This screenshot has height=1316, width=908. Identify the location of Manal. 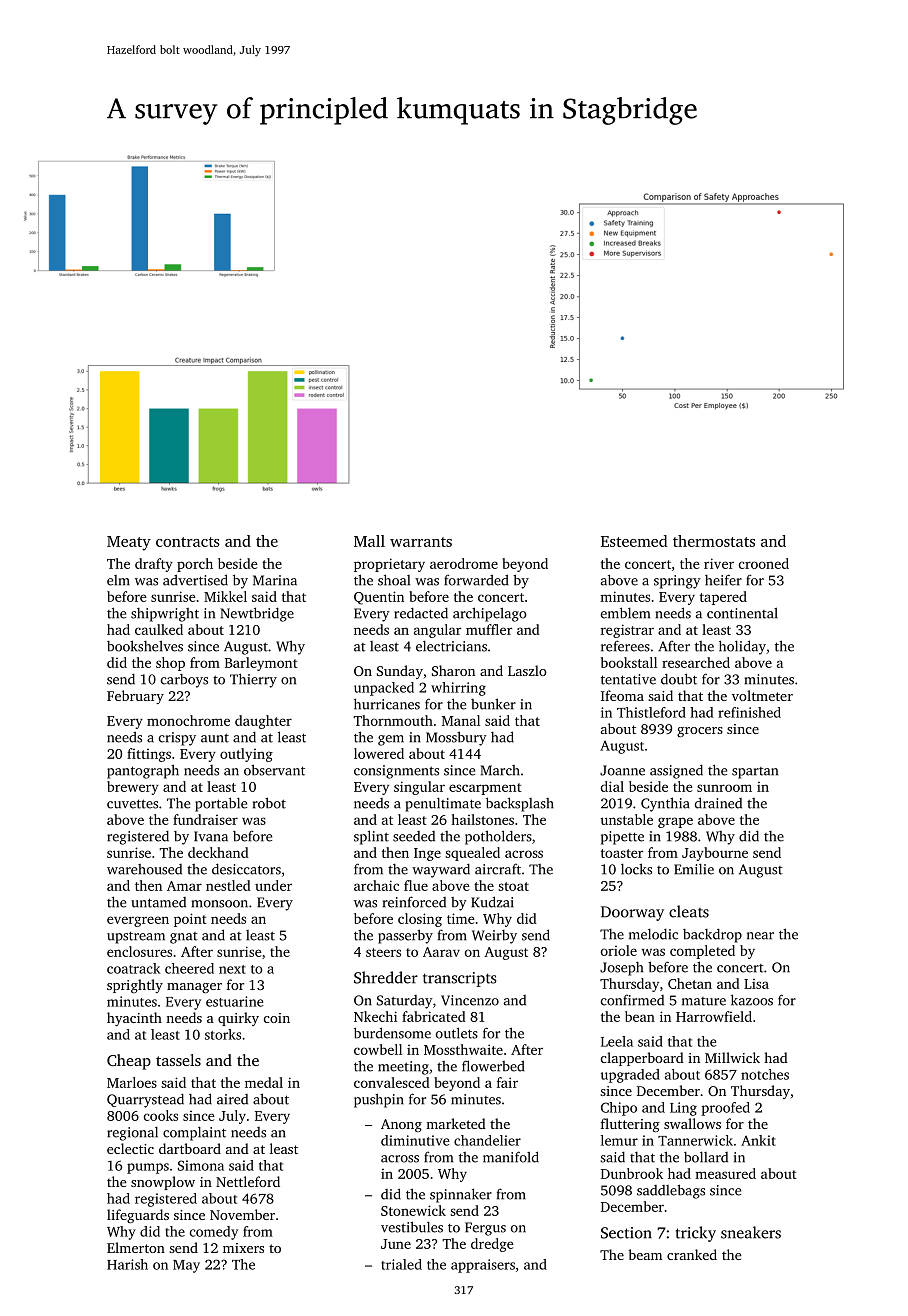
(461, 720).
